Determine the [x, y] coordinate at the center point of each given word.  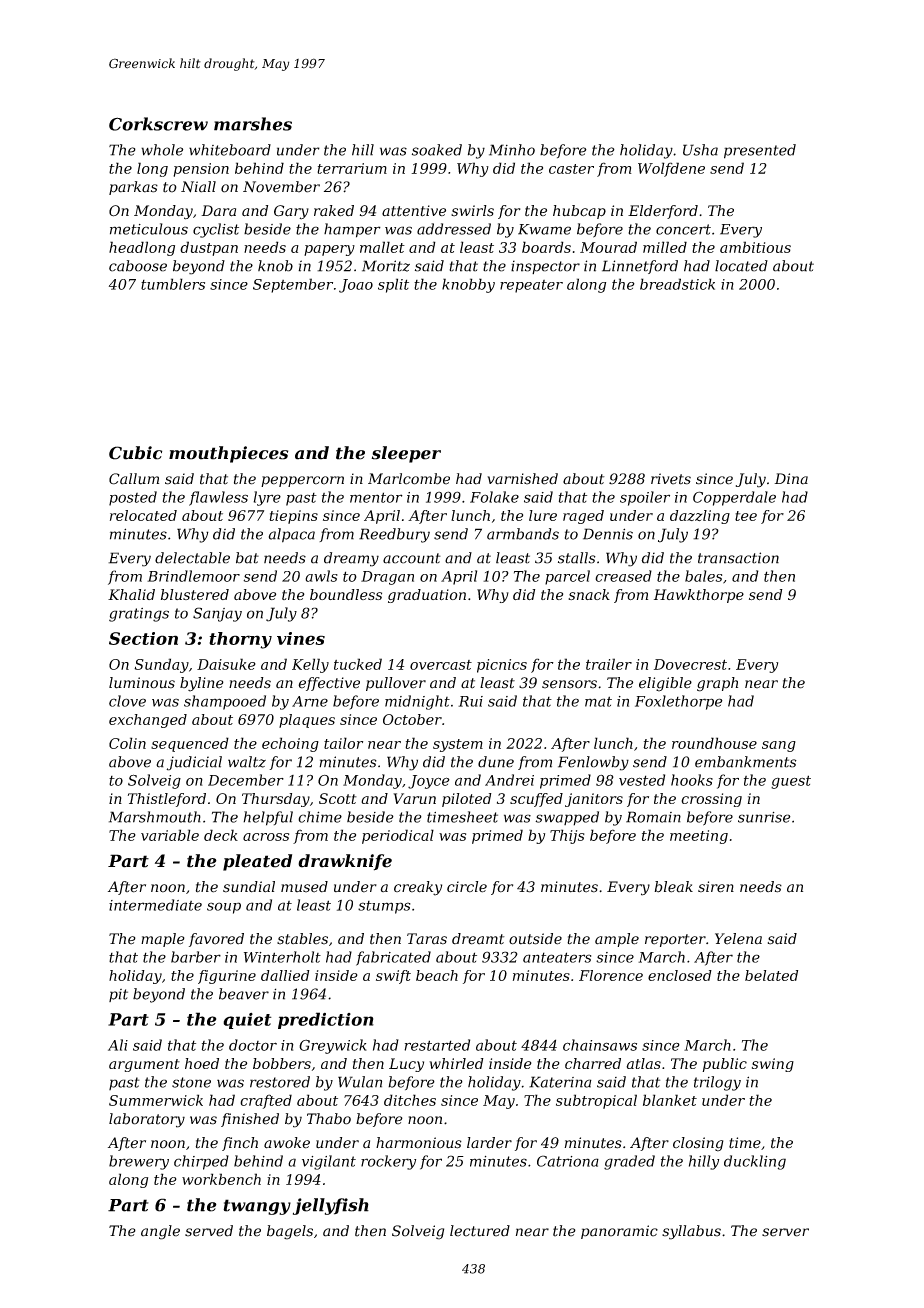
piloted [467, 800]
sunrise [764, 817]
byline [202, 684]
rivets [671, 479]
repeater [531, 286]
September [293, 285]
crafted [266, 1101]
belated [771, 975]
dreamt [478, 939]
